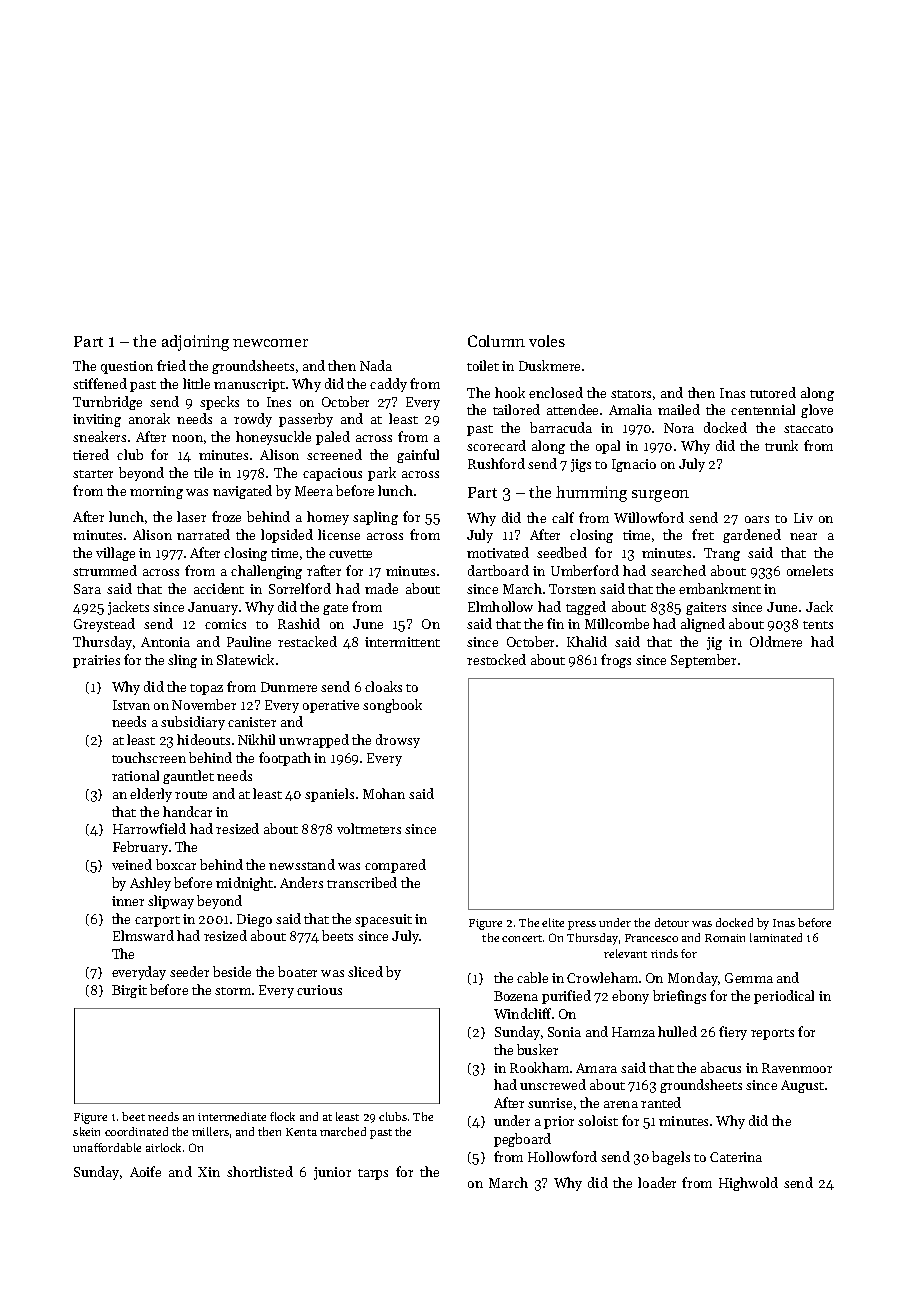 The height and width of the image is (1316, 908). I want to click on Xin, so click(209, 1172).
